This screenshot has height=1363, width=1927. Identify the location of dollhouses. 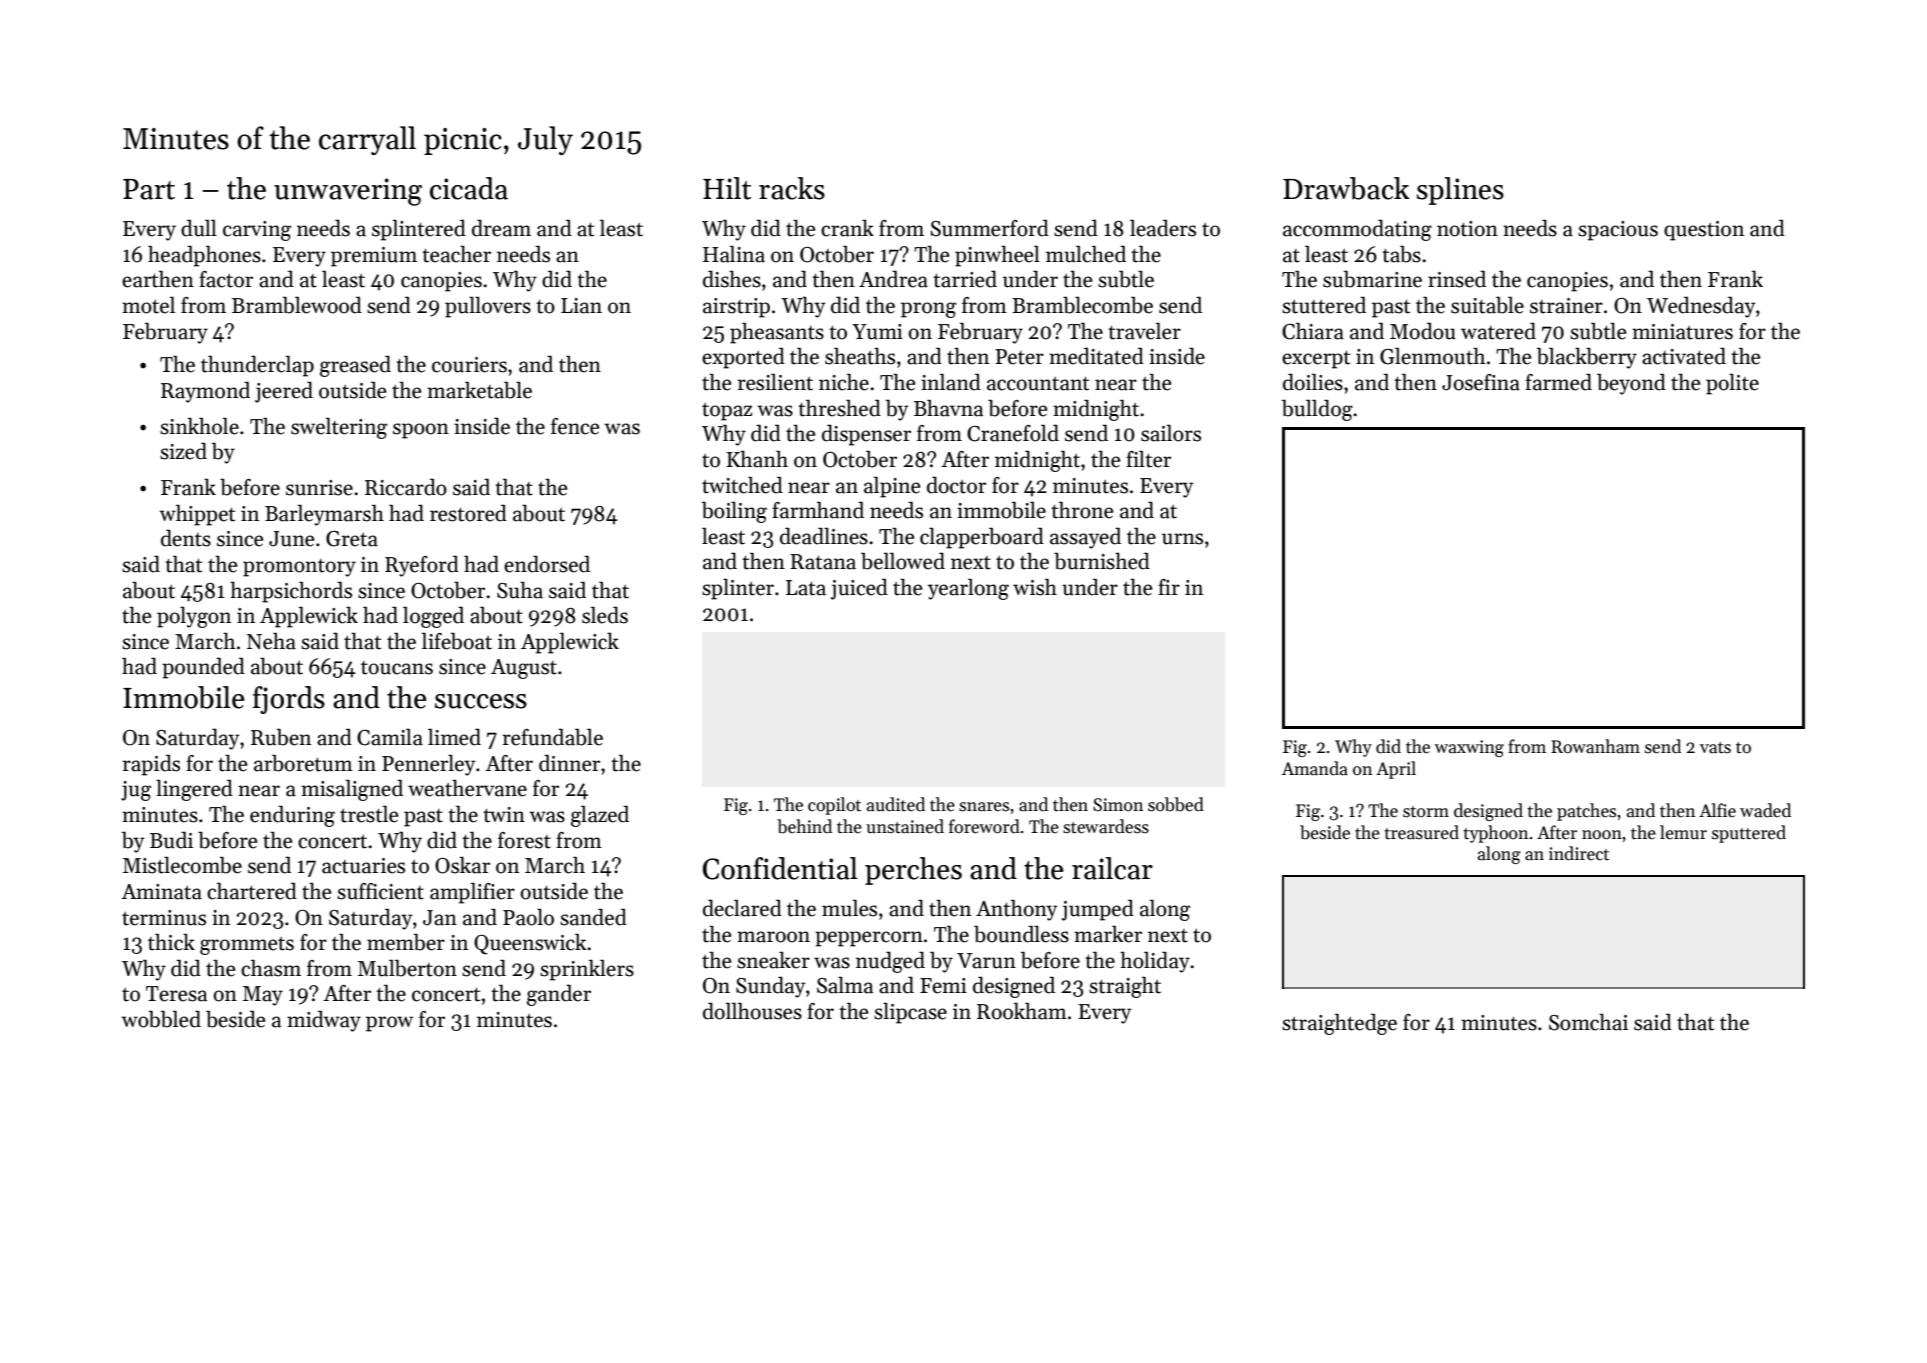
(752, 1011).
